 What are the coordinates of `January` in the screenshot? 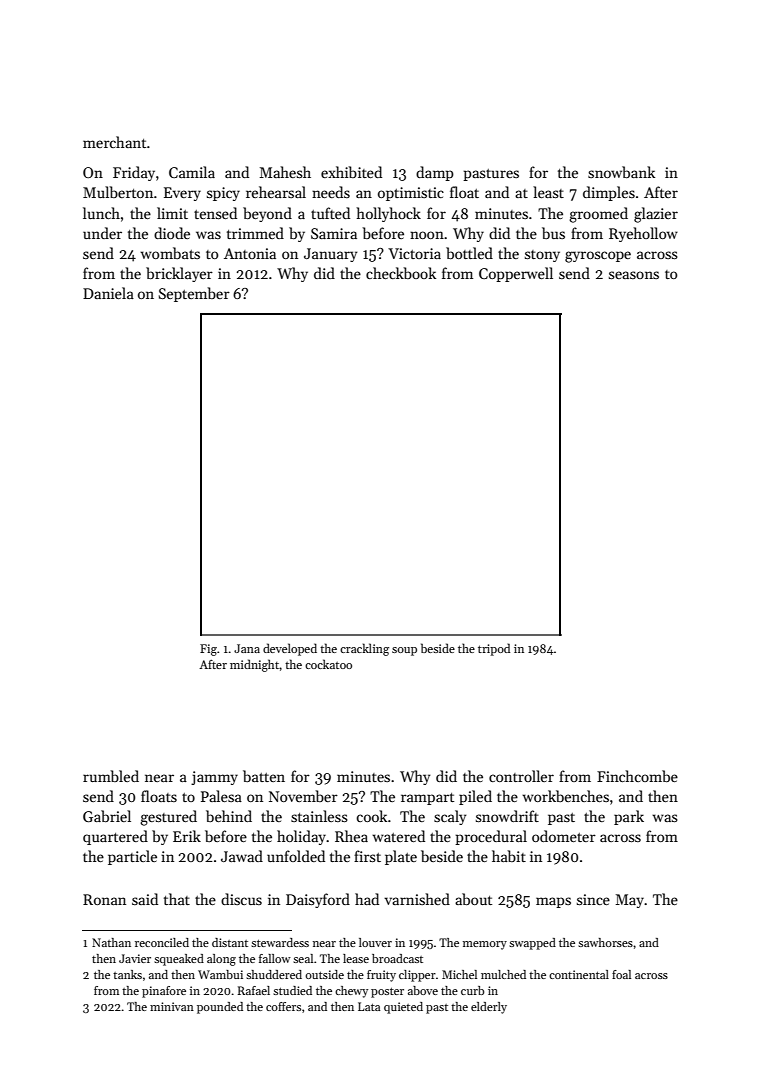 It's located at (330, 255).
